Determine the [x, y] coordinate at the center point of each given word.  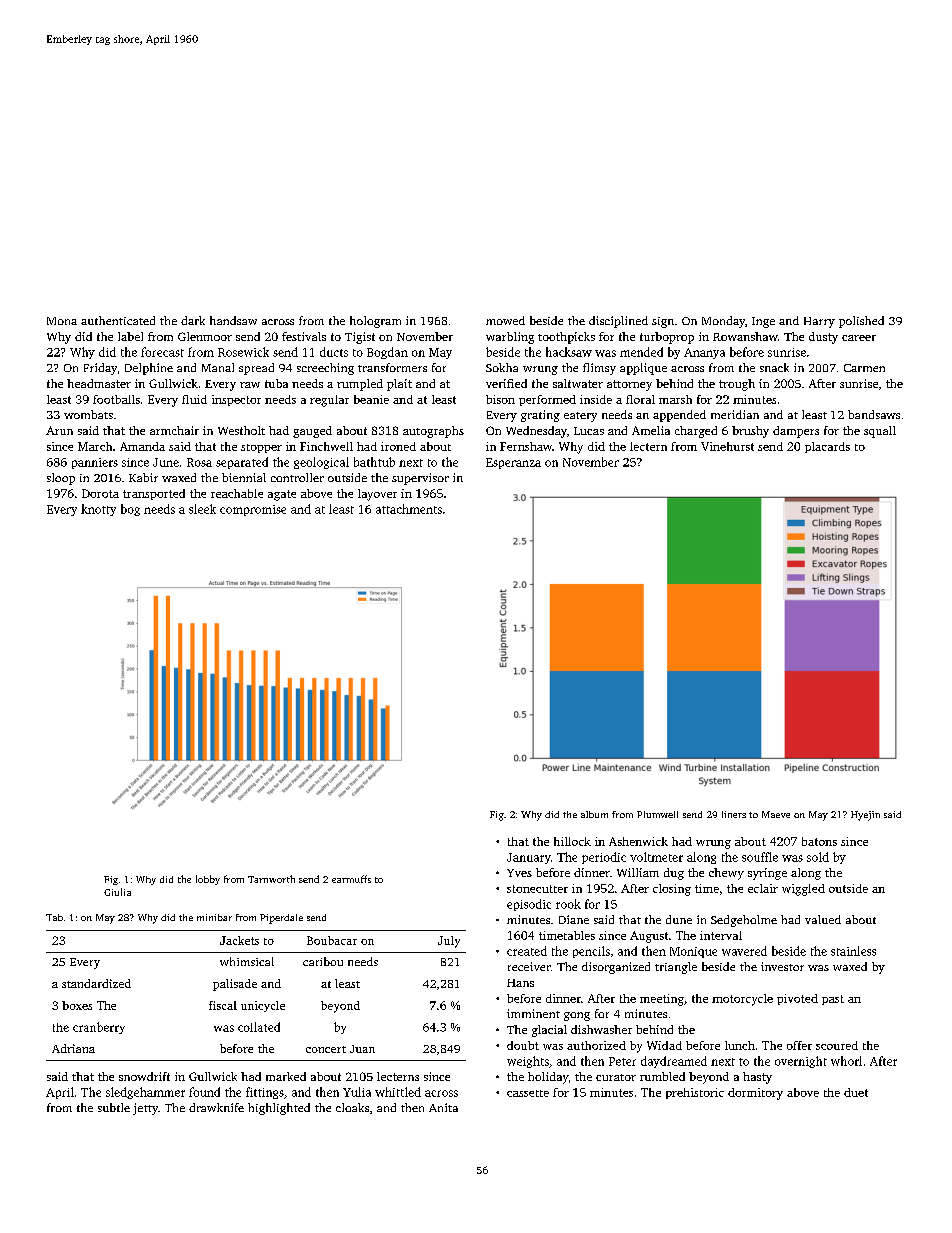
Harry [819, 322]
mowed [505, 320]
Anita [443, 1107]
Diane [574, 919]
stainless [853, 951]
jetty [145, 1109]
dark [193, 320]
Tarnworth [271, 879]
